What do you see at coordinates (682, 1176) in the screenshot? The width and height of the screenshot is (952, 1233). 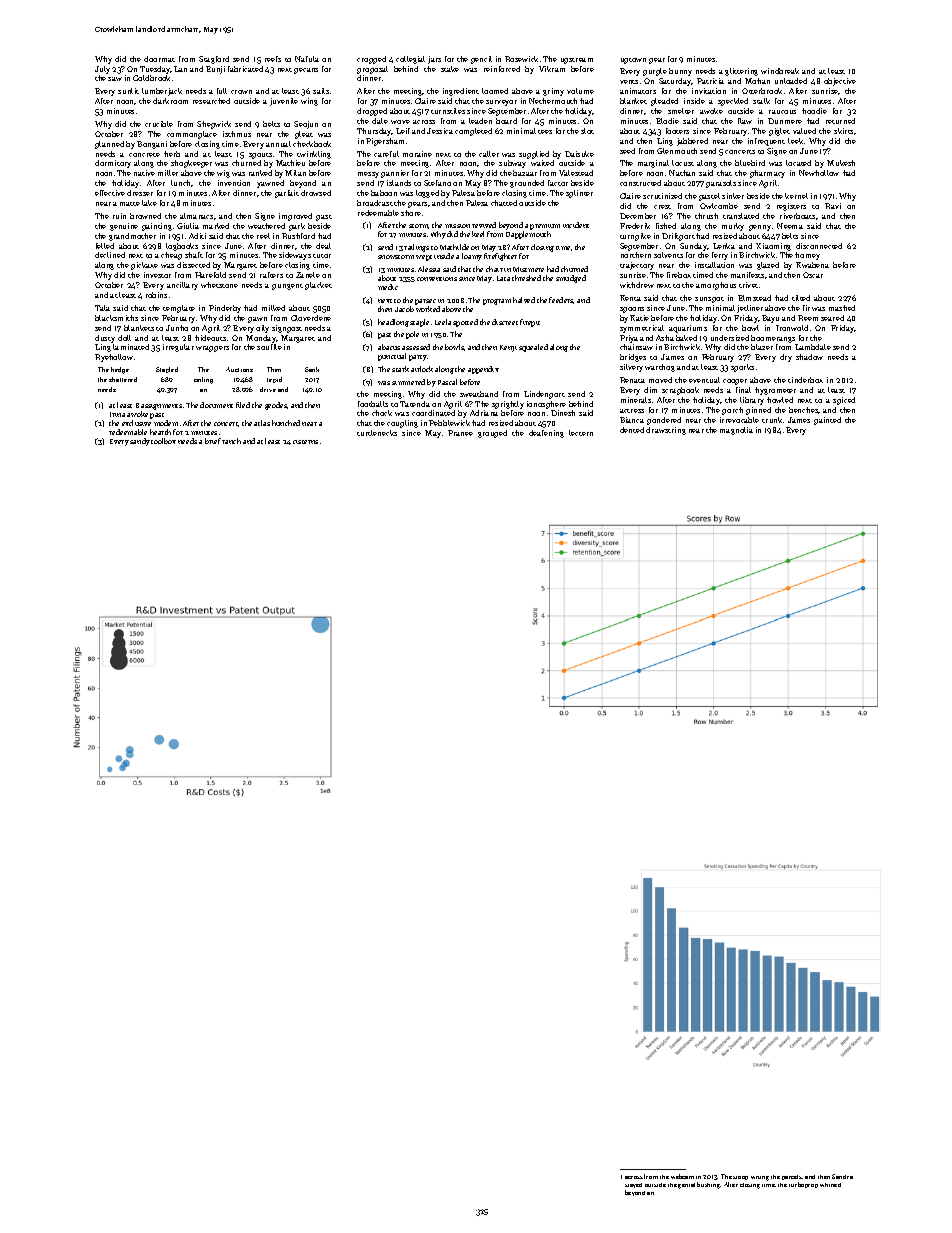 I see `webcam` at bounding box center [682, 1176].
